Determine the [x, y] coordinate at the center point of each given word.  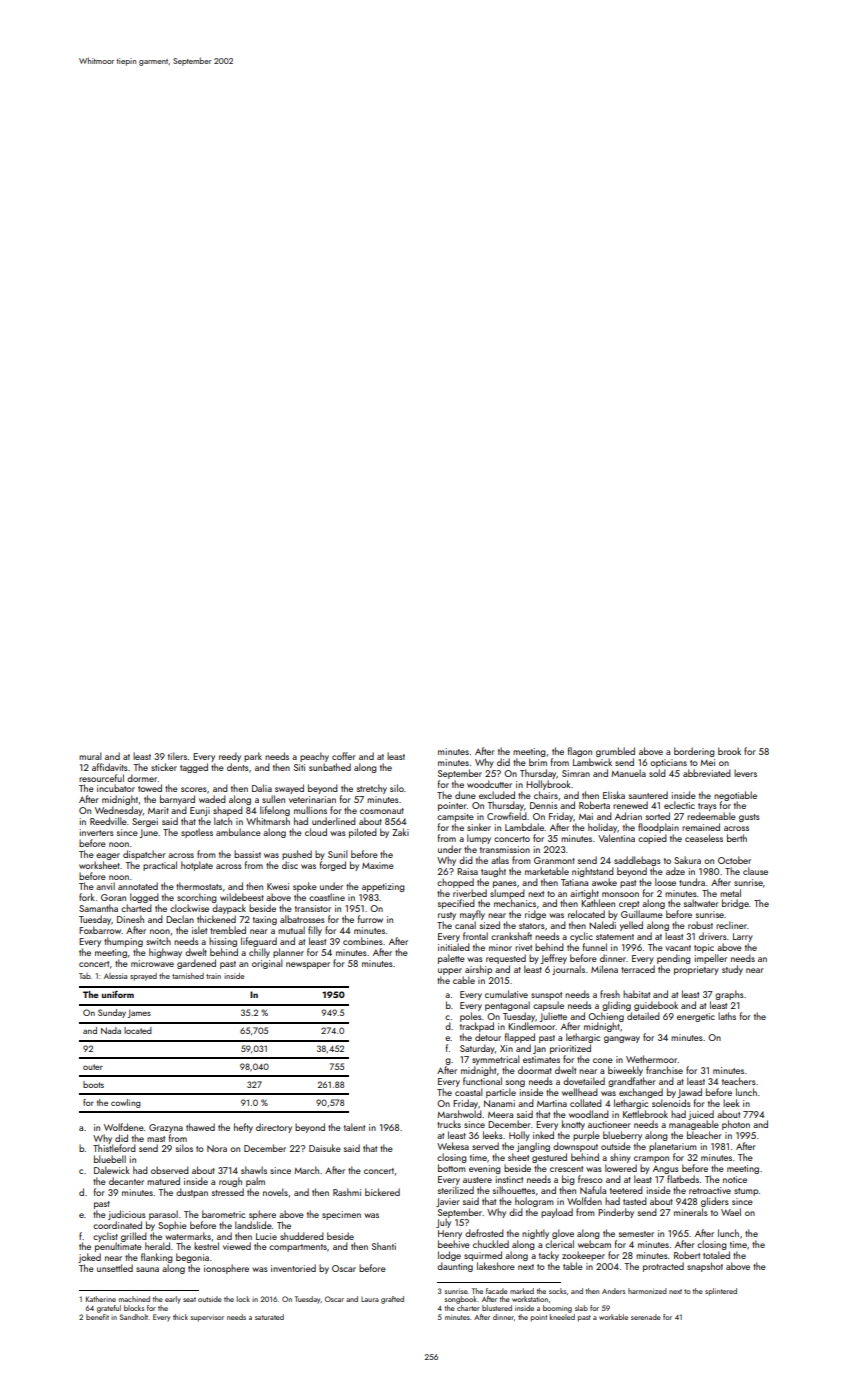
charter [468, 1308]
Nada [111, 1030]
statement [615, 937]
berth [737, 838]
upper [450, 971]
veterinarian [312, 799]
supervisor [207, 1318]
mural [90, 756]
